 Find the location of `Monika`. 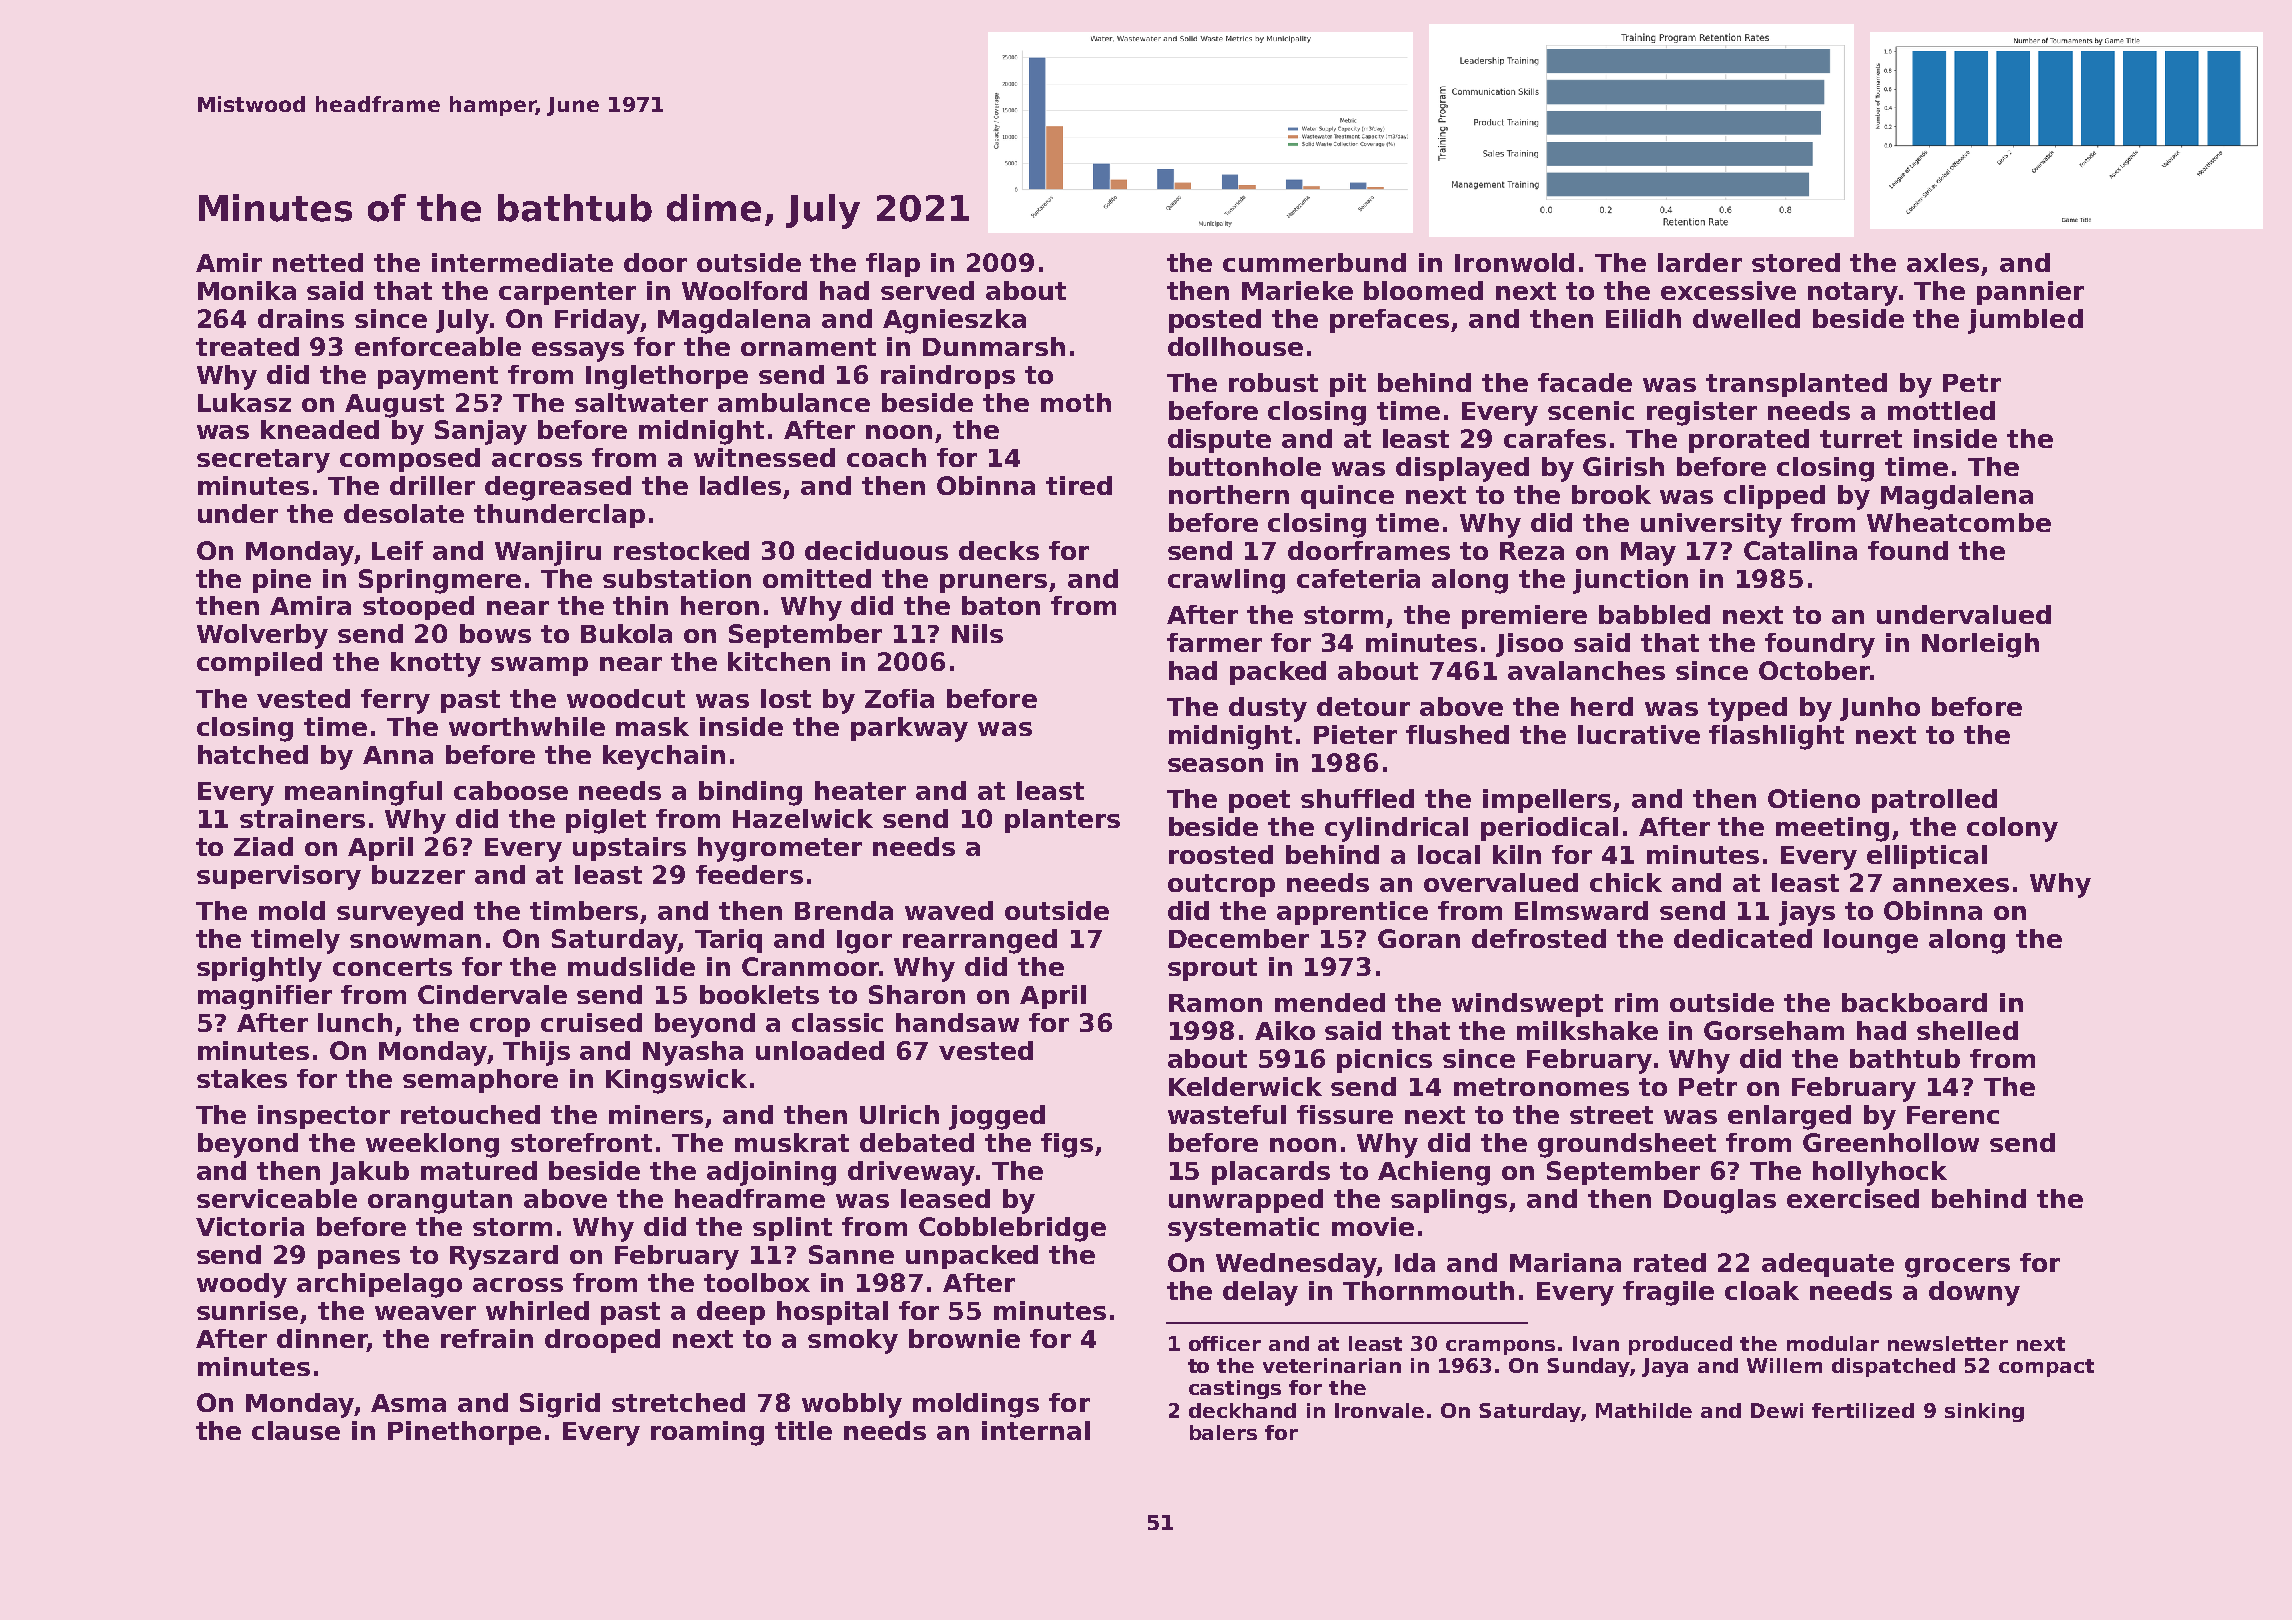

Monika is located at coordinates (247, 290).
